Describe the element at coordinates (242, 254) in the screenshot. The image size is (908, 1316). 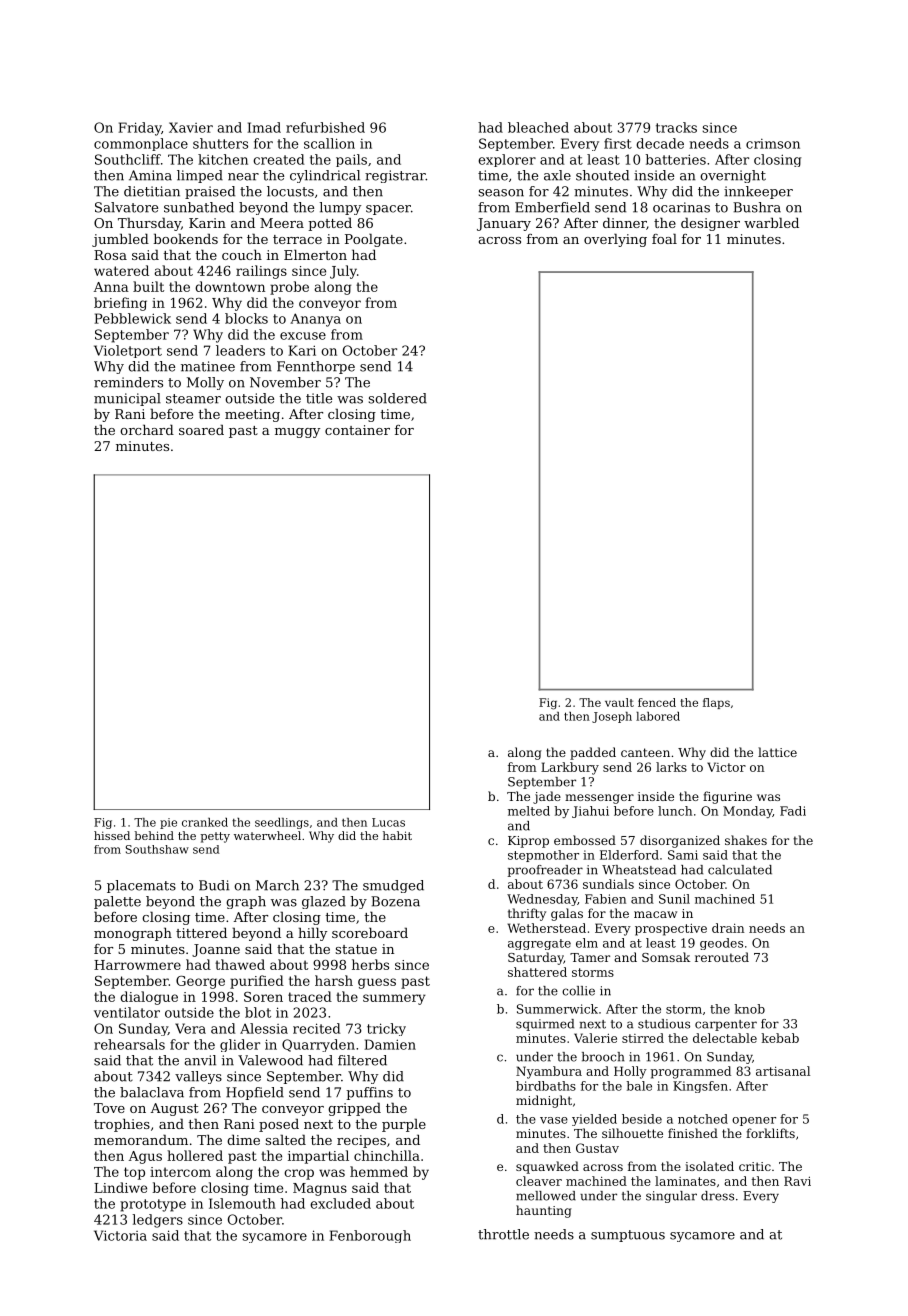
I see `couch` at that location.
